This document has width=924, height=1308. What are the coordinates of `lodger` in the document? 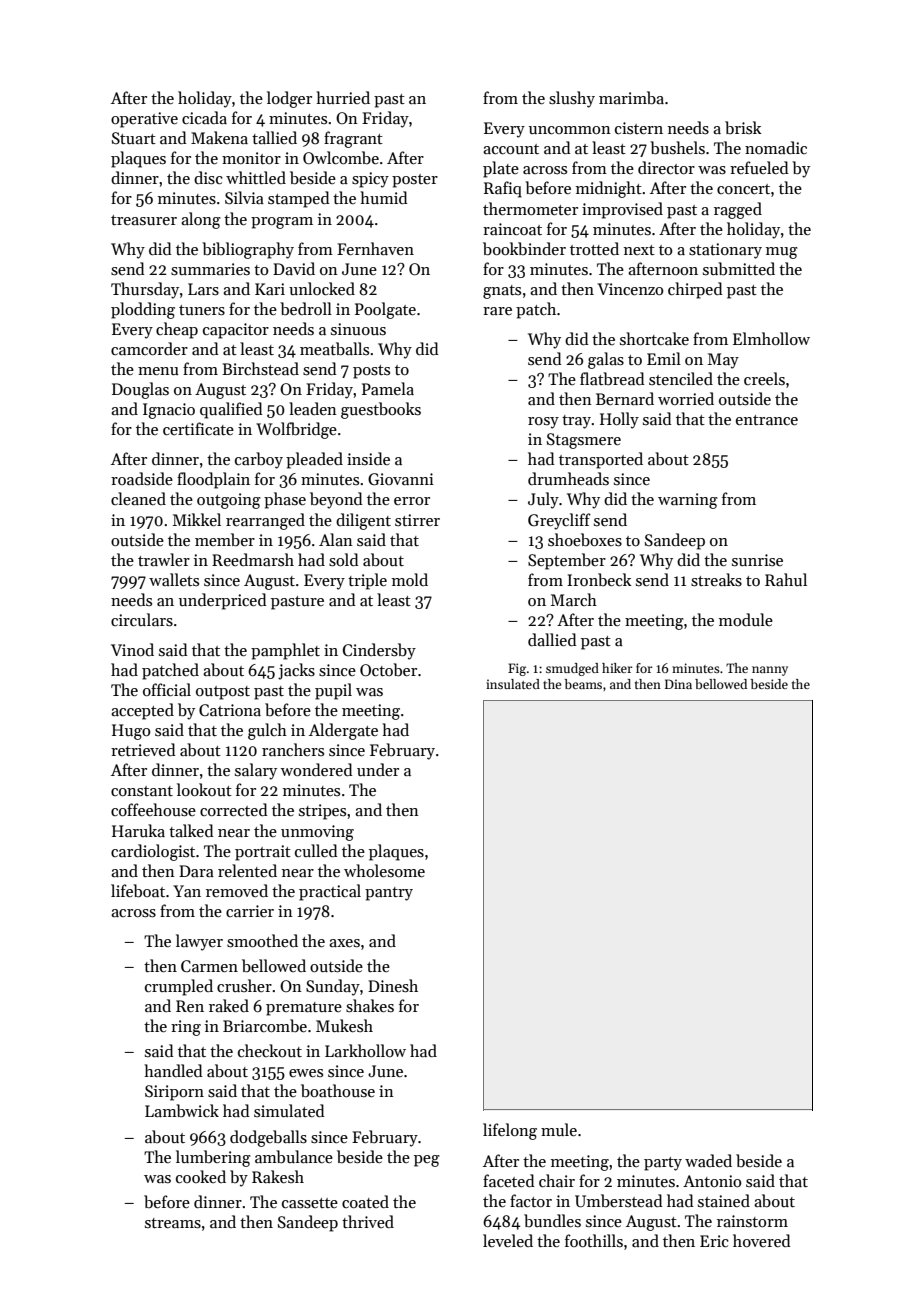 It's located at (289, 99).
